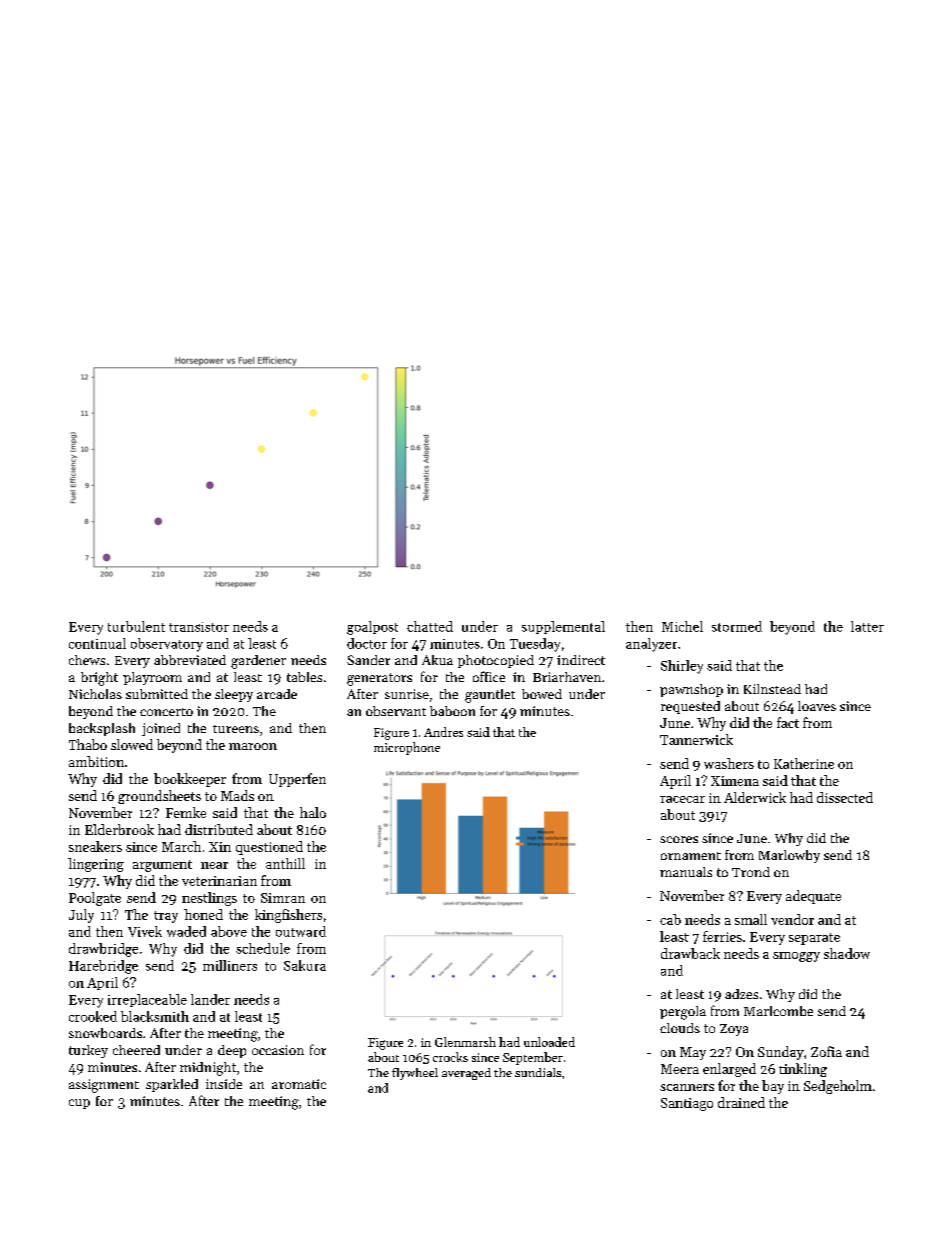 This screenshot has height=1233, width=952. Describe the element at coordinates (563, 627) in the screenshot. I see `supplemental` at that location.
